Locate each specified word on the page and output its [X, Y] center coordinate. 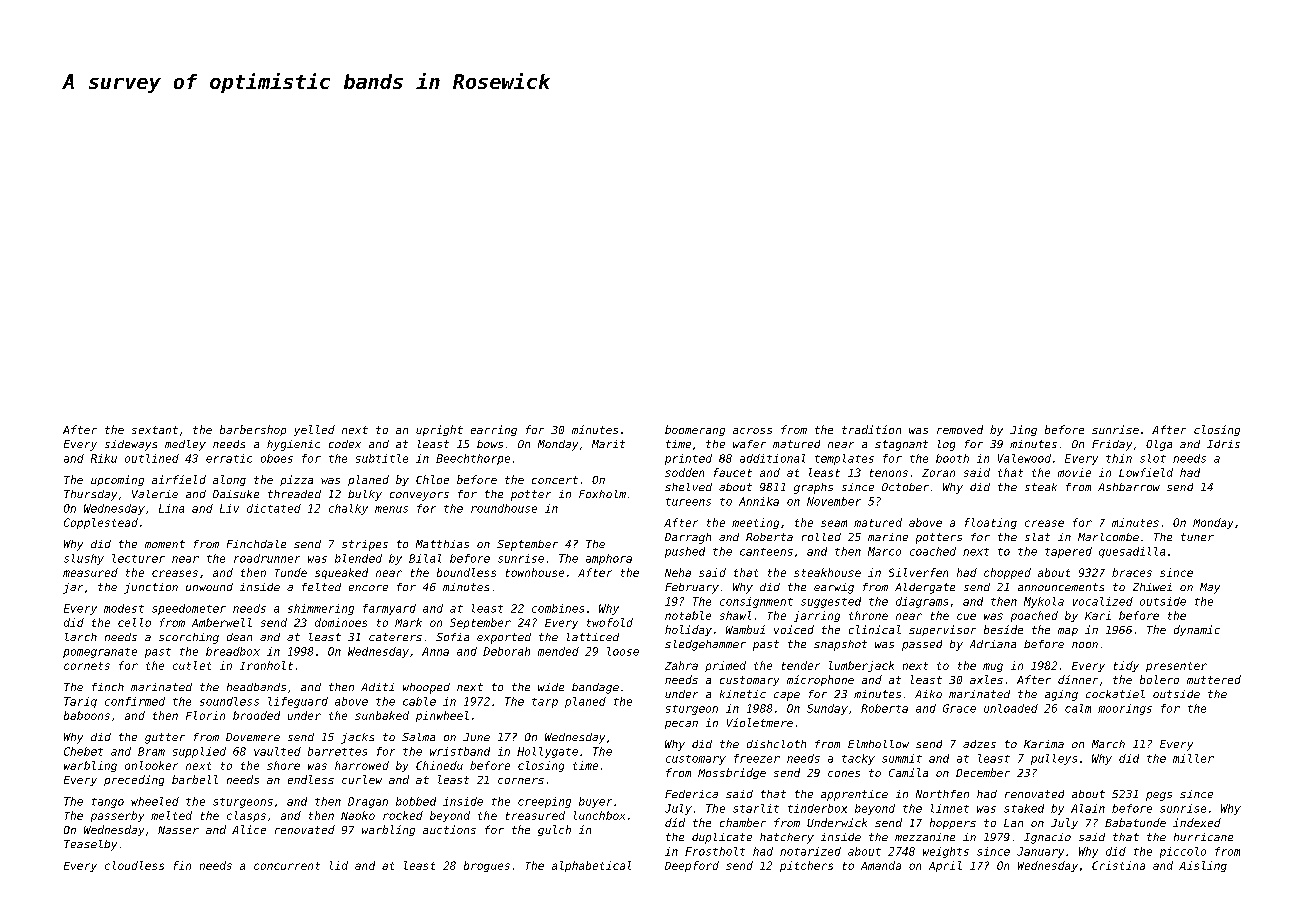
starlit [756, 808]
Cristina [1118, 865]
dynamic [1197, 630]
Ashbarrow [1129, 487]
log [946, 445]
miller [1193, 758]
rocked [403, 815]
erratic [229, 458]
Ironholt [266, 665]
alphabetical [591, 866]
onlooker [151, 765]
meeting [755, 523]
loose [623, 651]
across [752, 431]
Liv [229, 508]
